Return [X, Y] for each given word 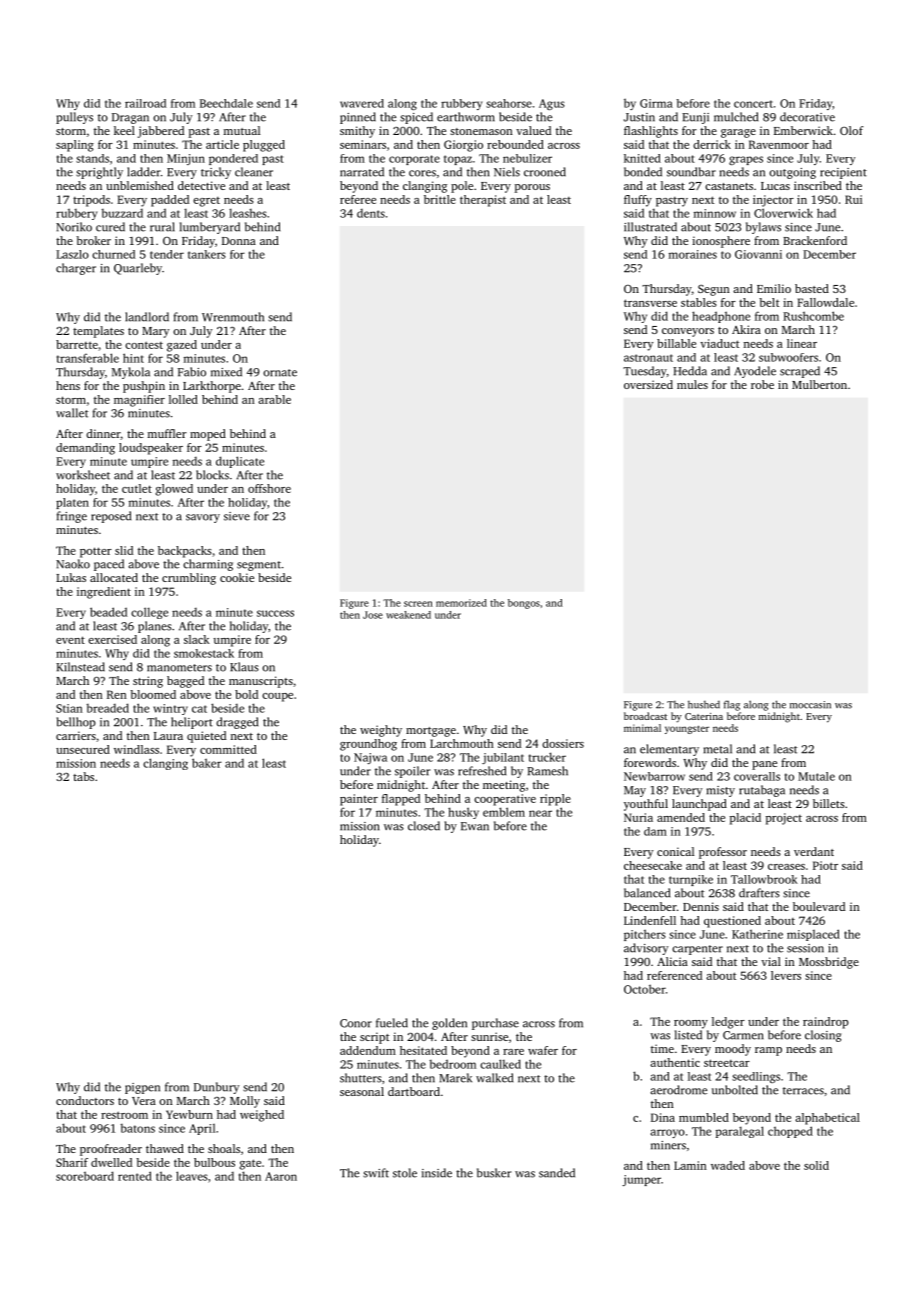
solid [816, 1165]
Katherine [757, 934]
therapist [483, 201]
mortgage [431, 732]
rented [135, 1176]
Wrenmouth [233, 317]
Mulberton [819, 384]
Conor [356, 1023]
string [148, 682]
